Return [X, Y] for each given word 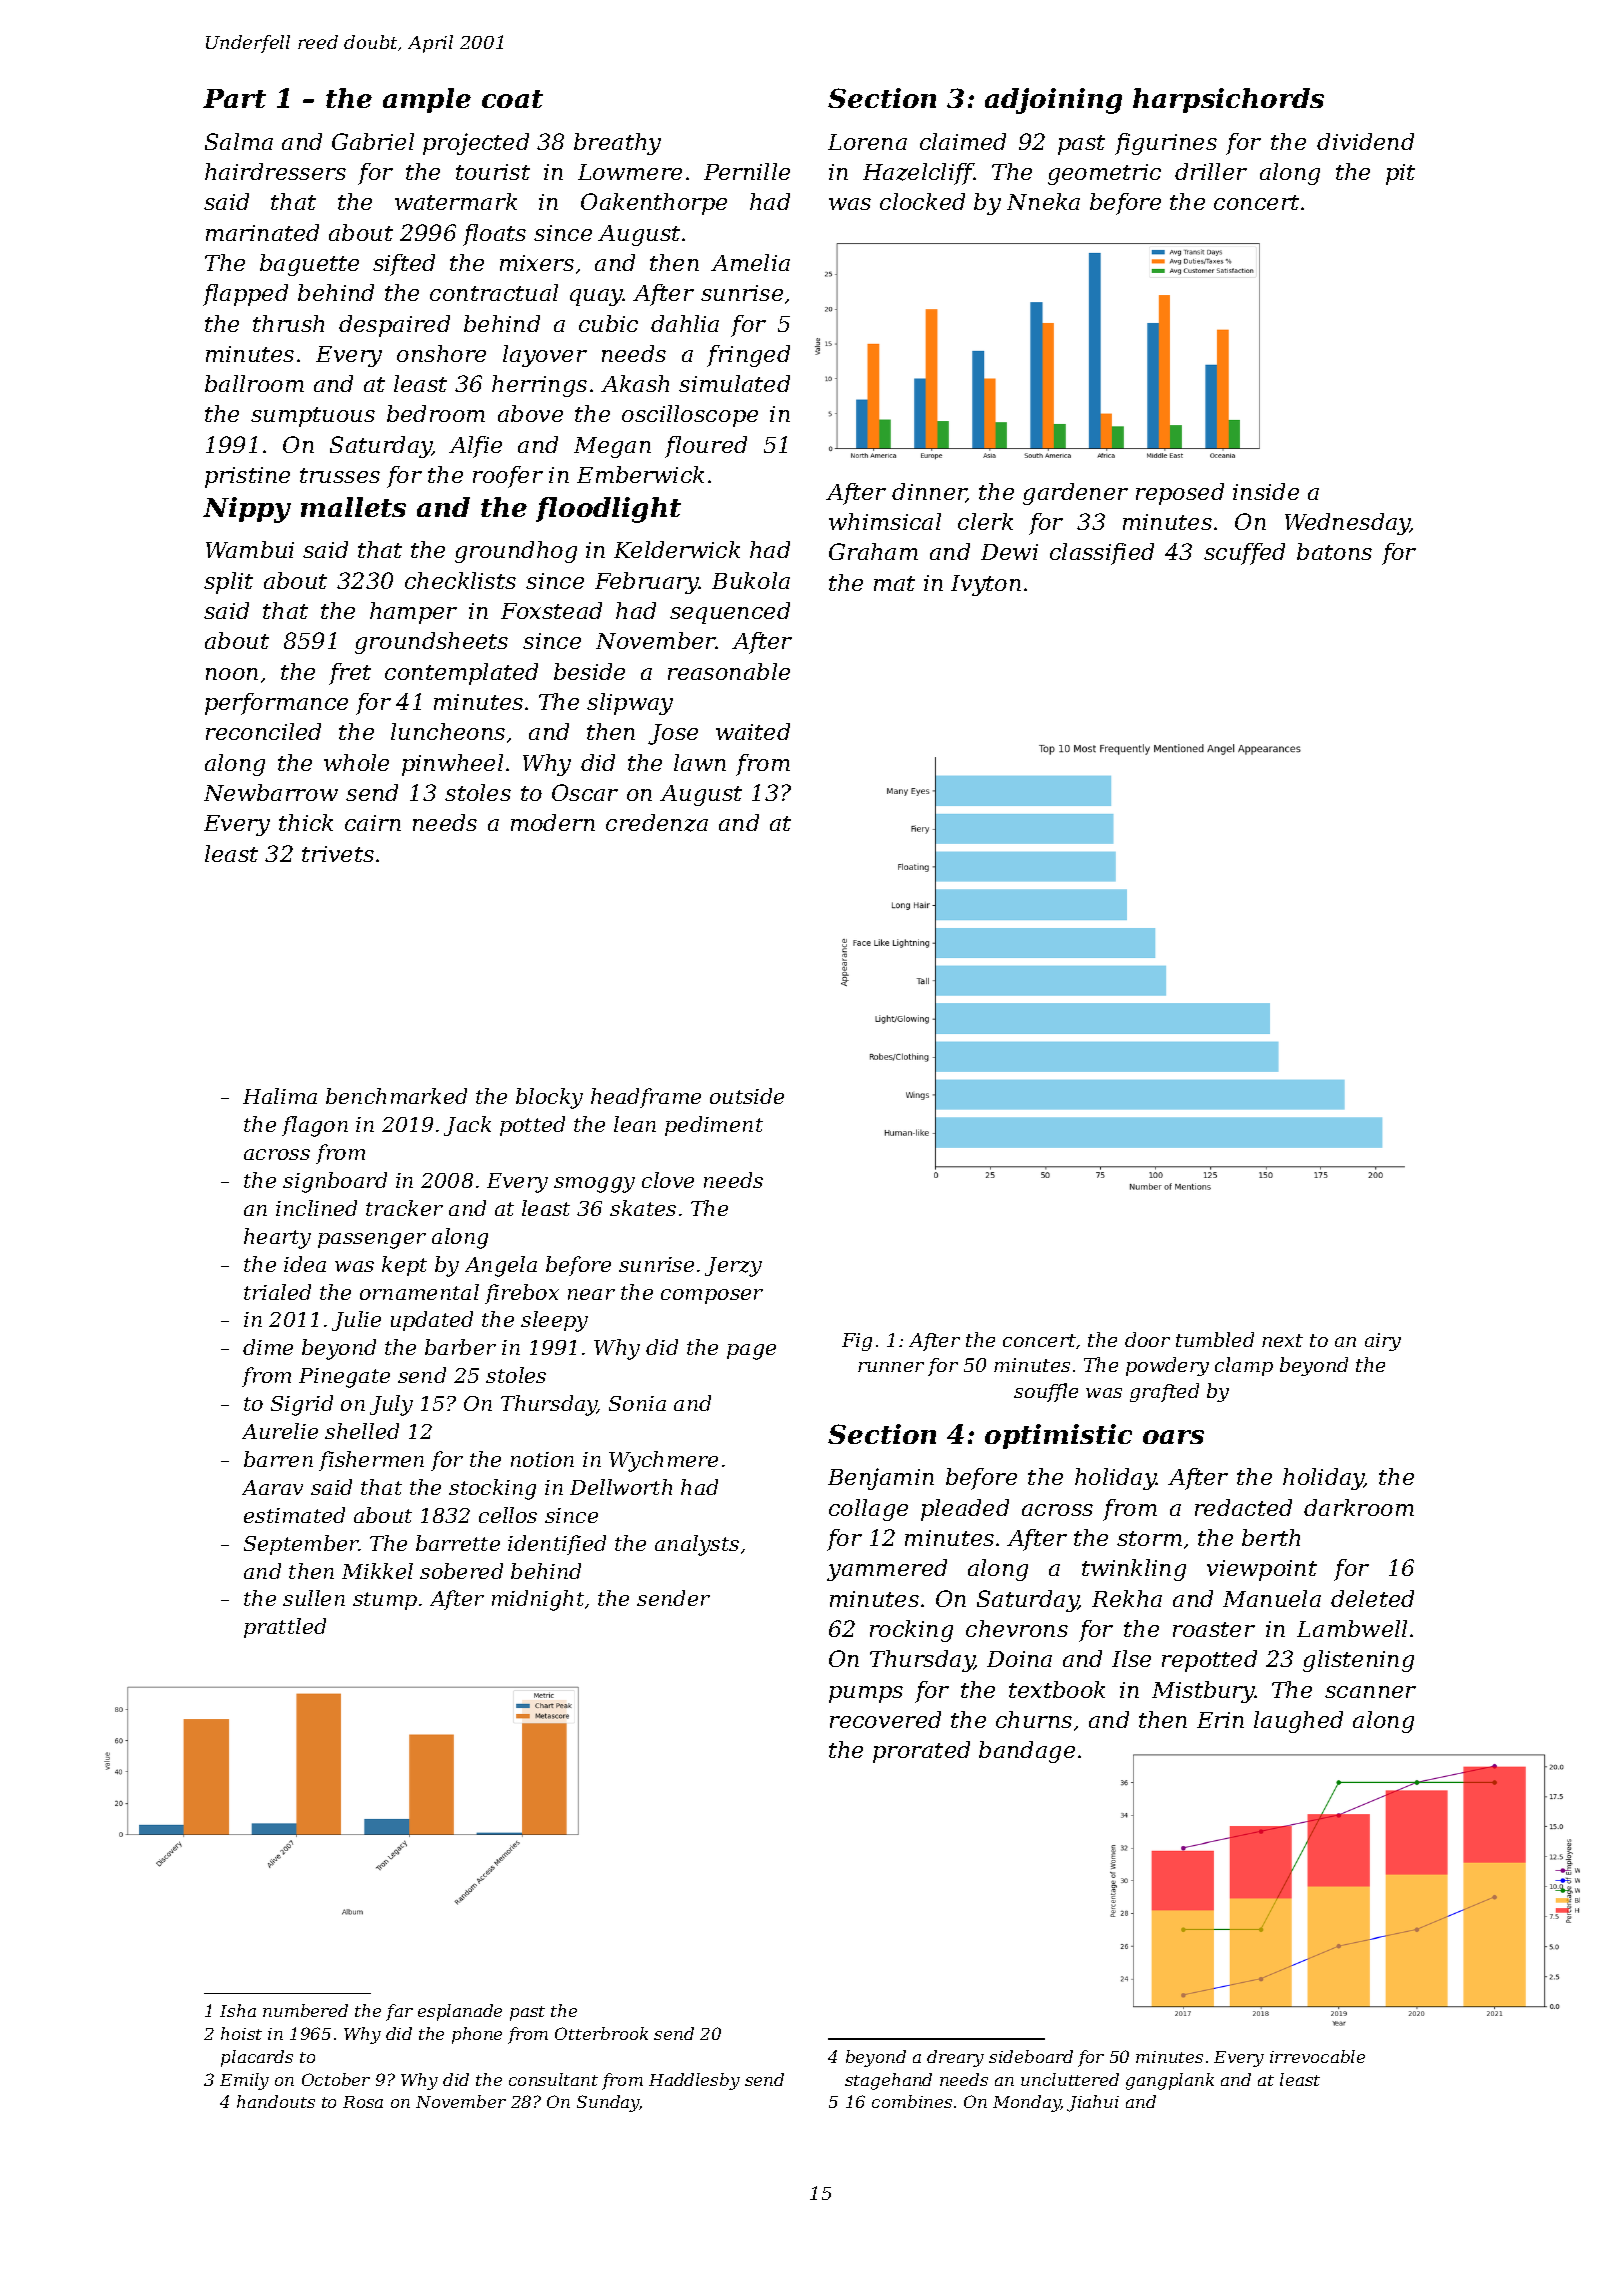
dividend [1365, 141]
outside [747, 1096]
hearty [277, 1238]
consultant [553, 2079]
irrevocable [1317, 2056]
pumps [866, 1694]
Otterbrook [601, 2033]
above [530, 413]
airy [1383, 1342]
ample [427, 100]
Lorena [867, 142]
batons [1334, 551]
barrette [458, 1543]
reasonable [729, 671]
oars [1173, 1437]
